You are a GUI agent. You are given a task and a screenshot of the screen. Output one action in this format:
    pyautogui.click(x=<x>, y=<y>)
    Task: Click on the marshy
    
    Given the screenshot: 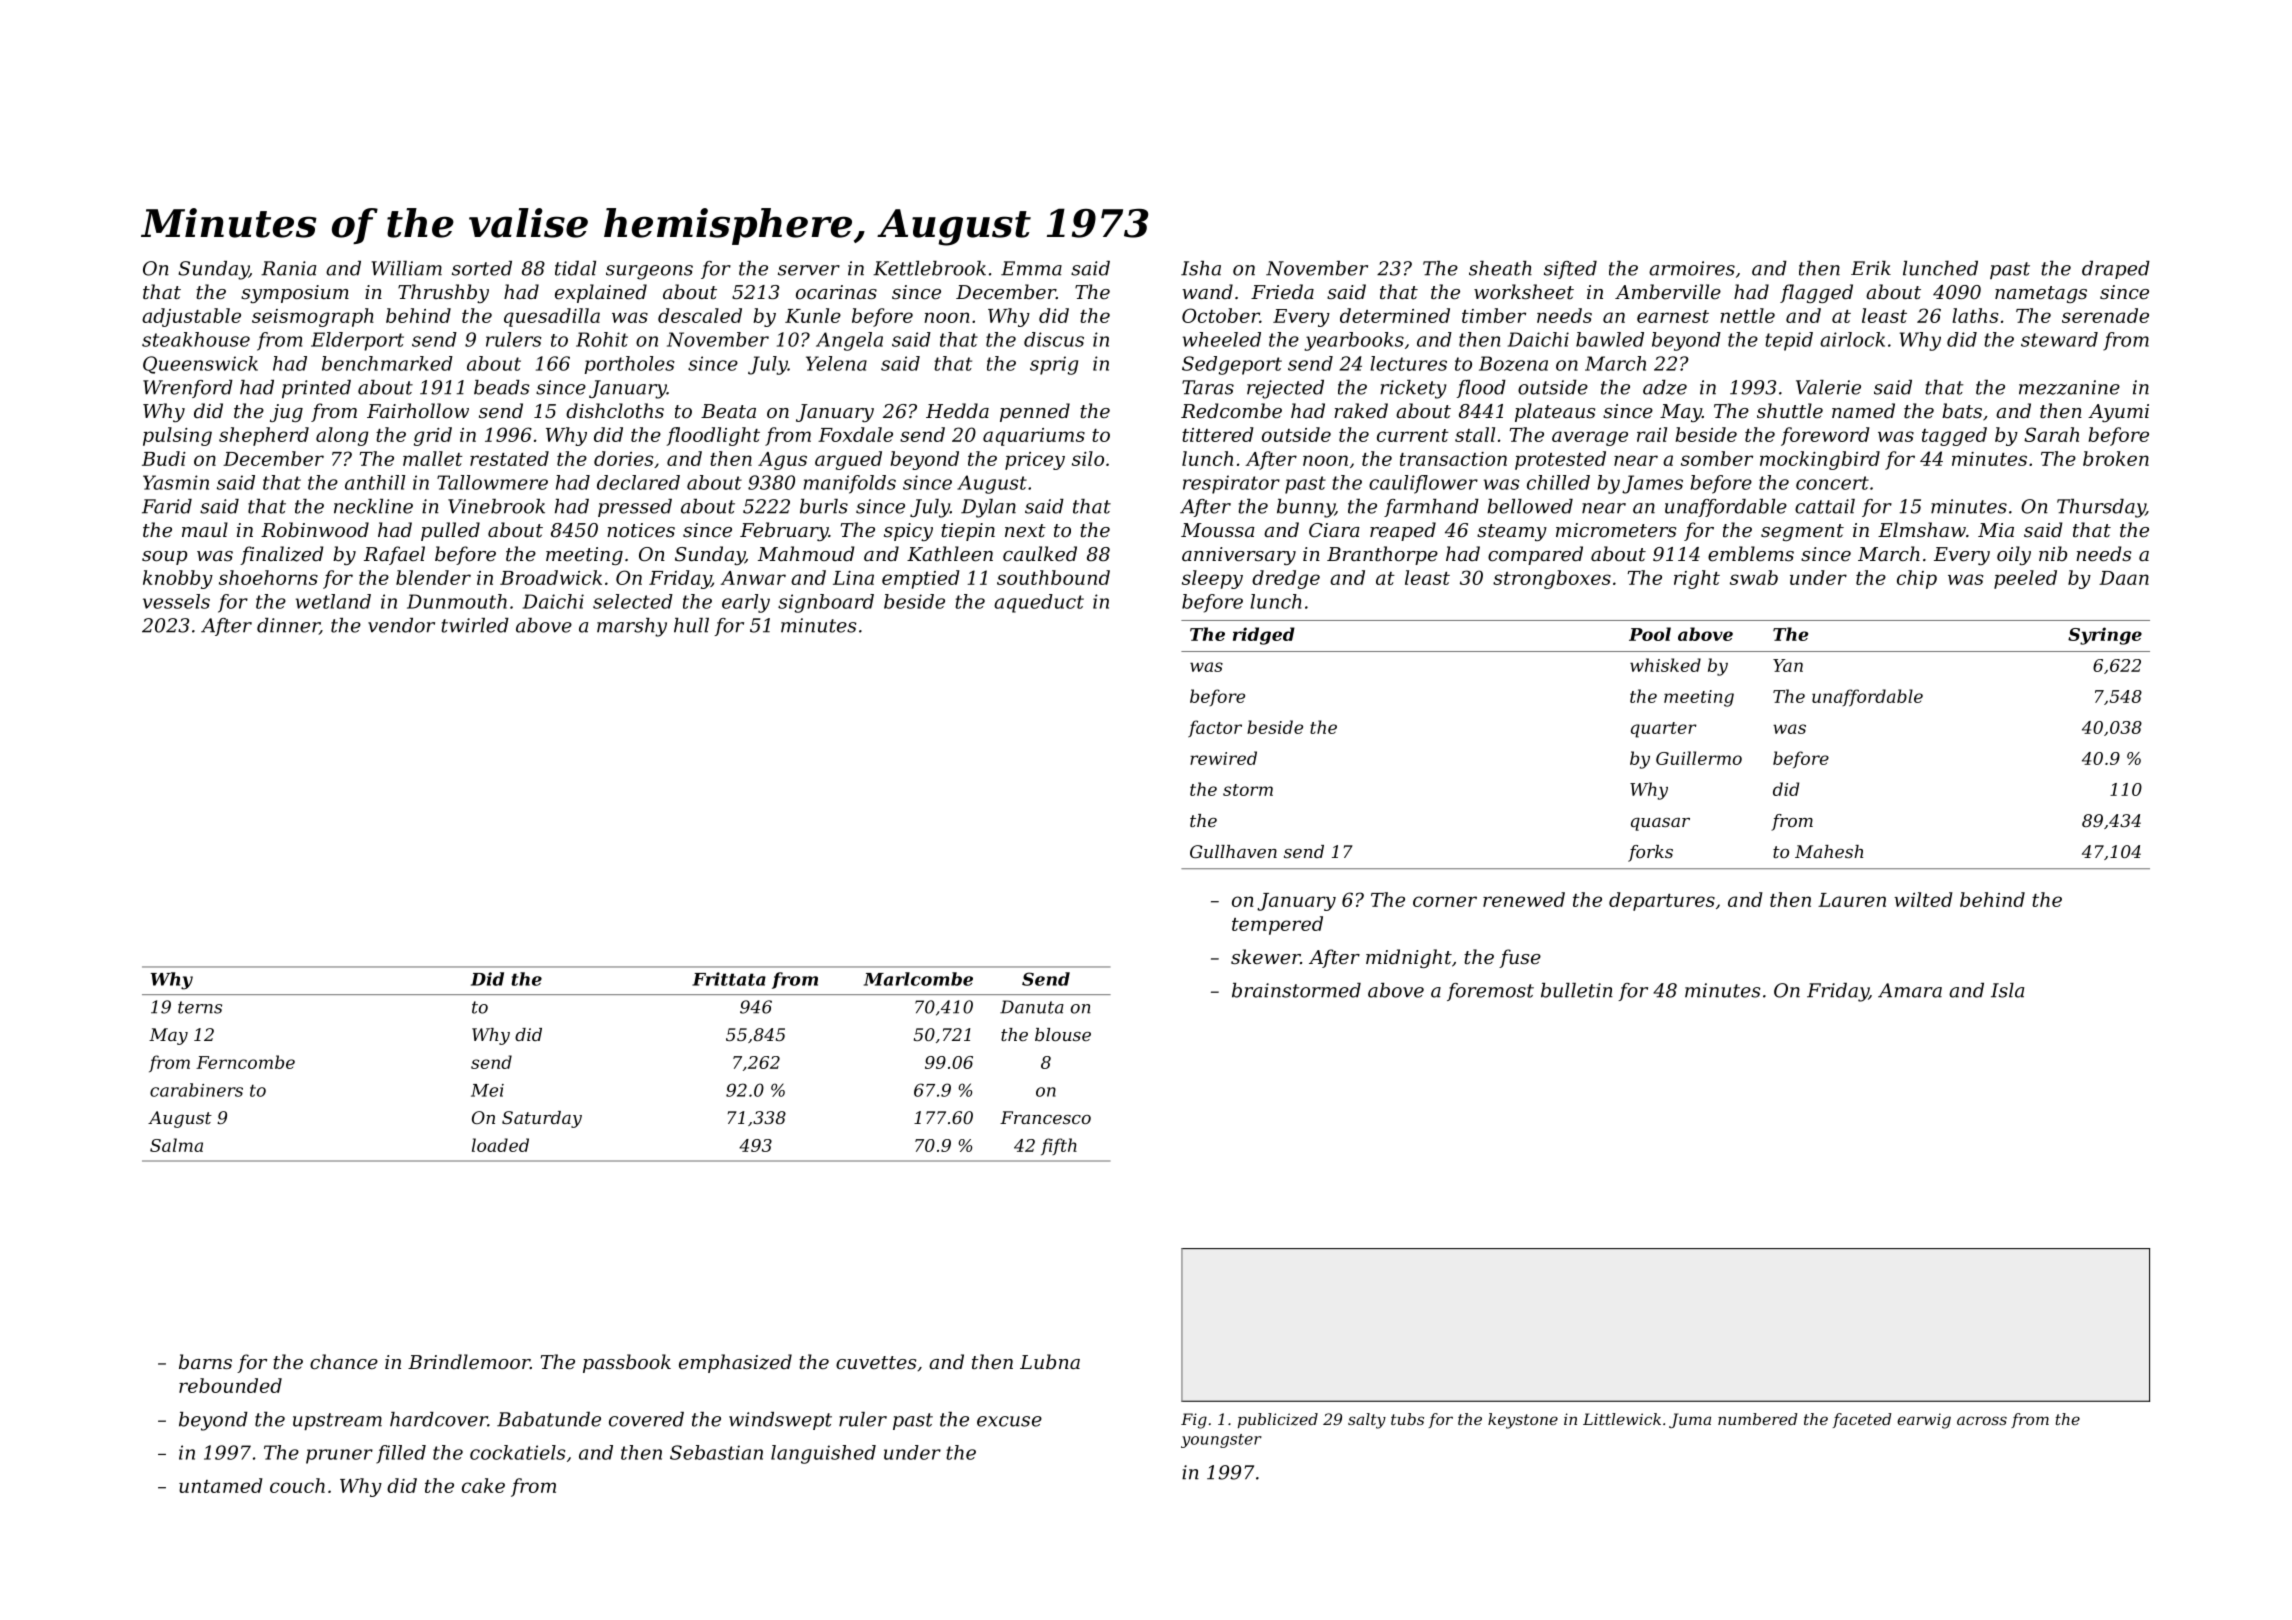 What is the action you would take?
    pyautogui.click(x=632, y=627)
